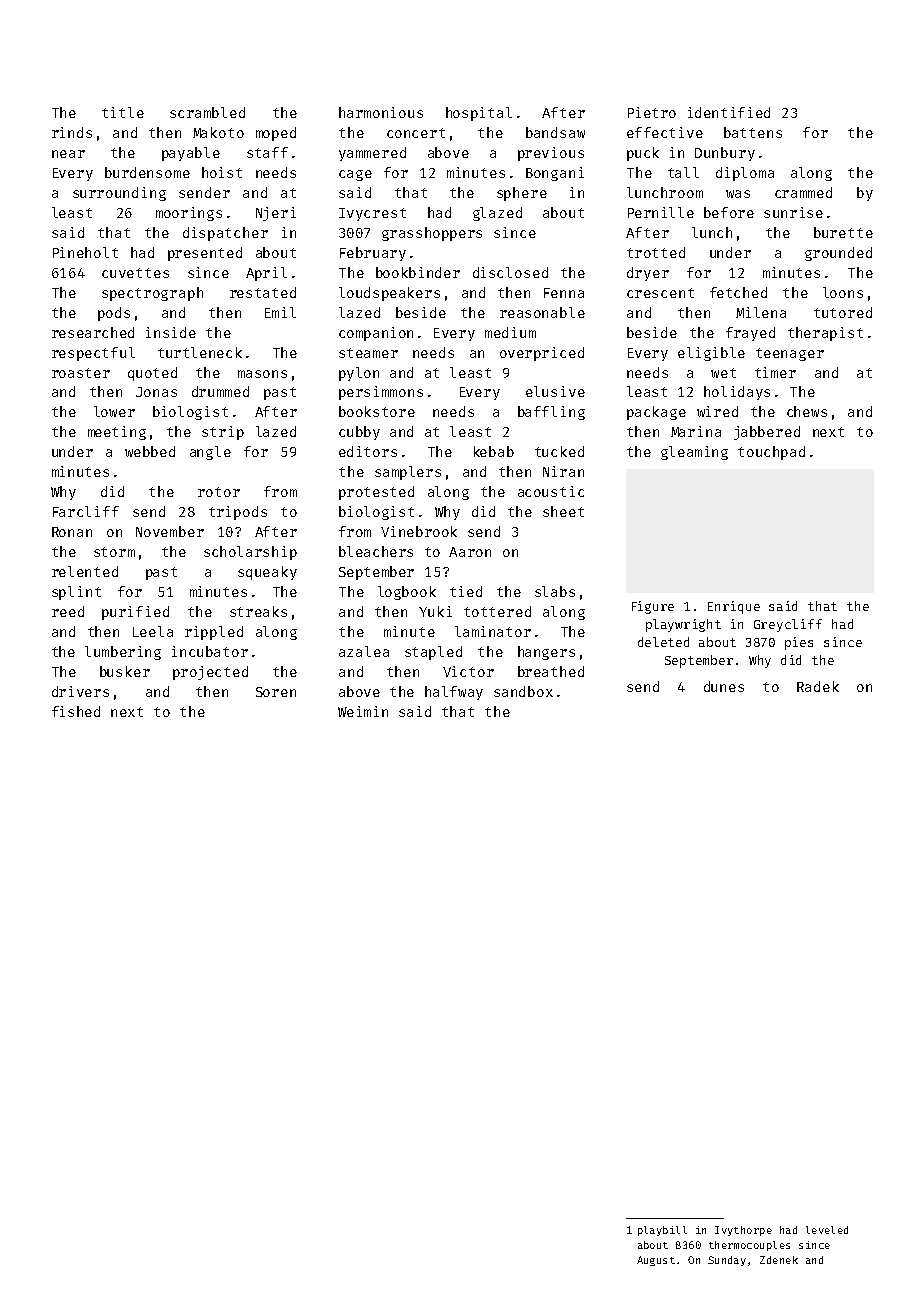 The width and height of the image is (924, 1308). I want to click on rippled, so click(214, 633).
